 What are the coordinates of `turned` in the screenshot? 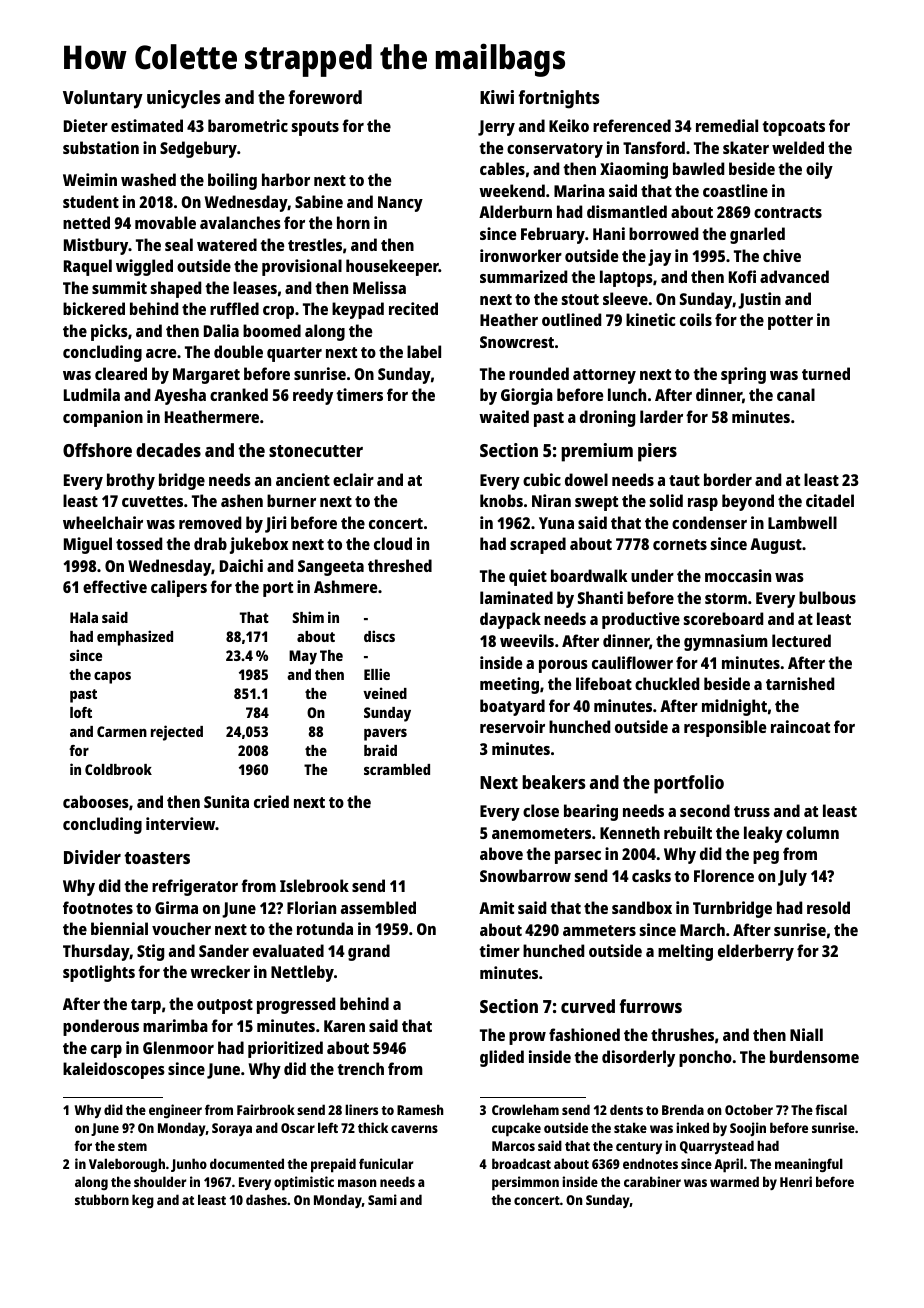 It's located at (826, 373).
